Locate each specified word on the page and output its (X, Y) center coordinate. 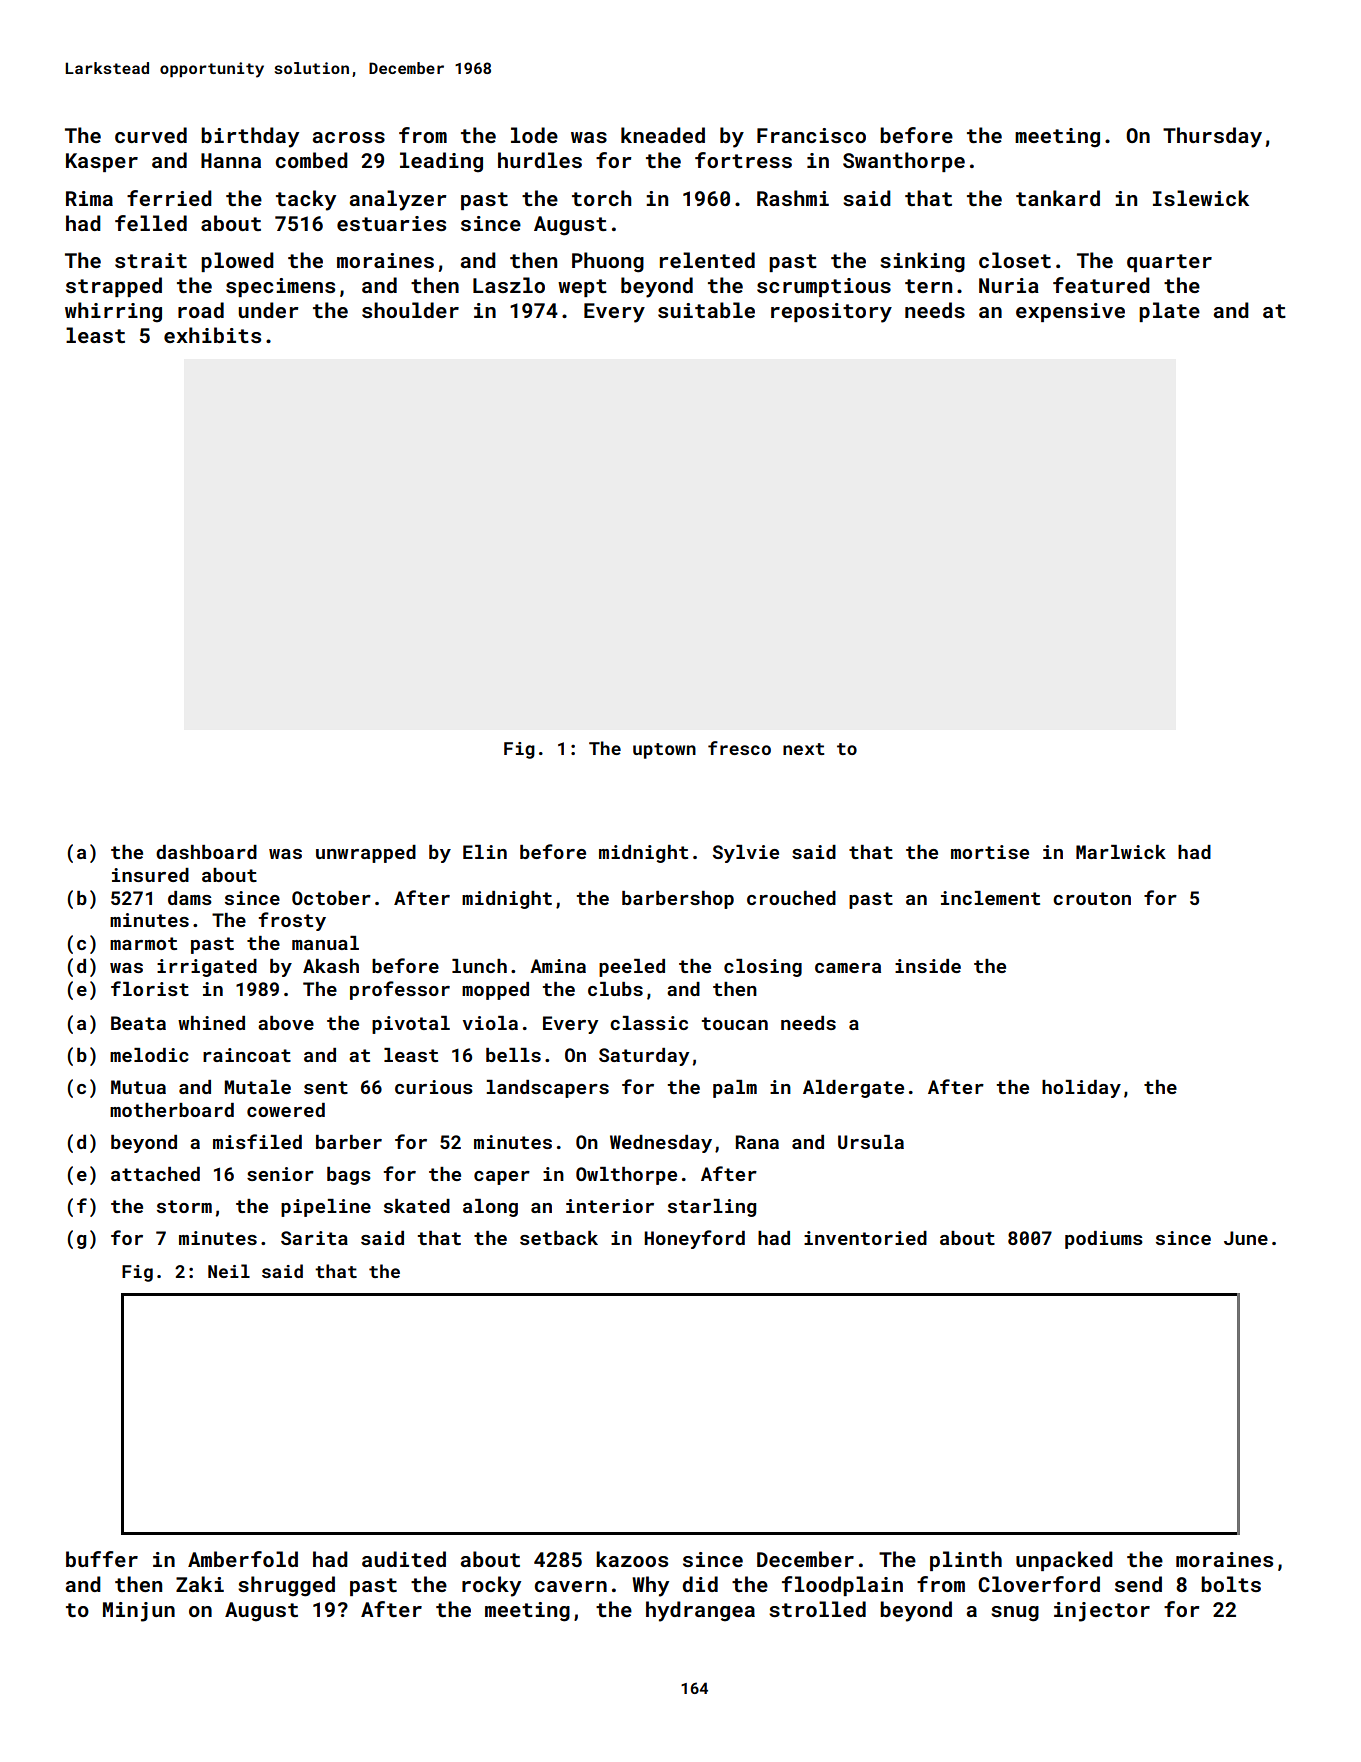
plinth (966, 1561)
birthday (250, 137)
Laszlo (509, 285)
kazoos (632, 1559)
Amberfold (243, 1559)
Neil (229, 1271)
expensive (1070, 312)
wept (582, 288)
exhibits (212, 335)
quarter (1169, 263)
